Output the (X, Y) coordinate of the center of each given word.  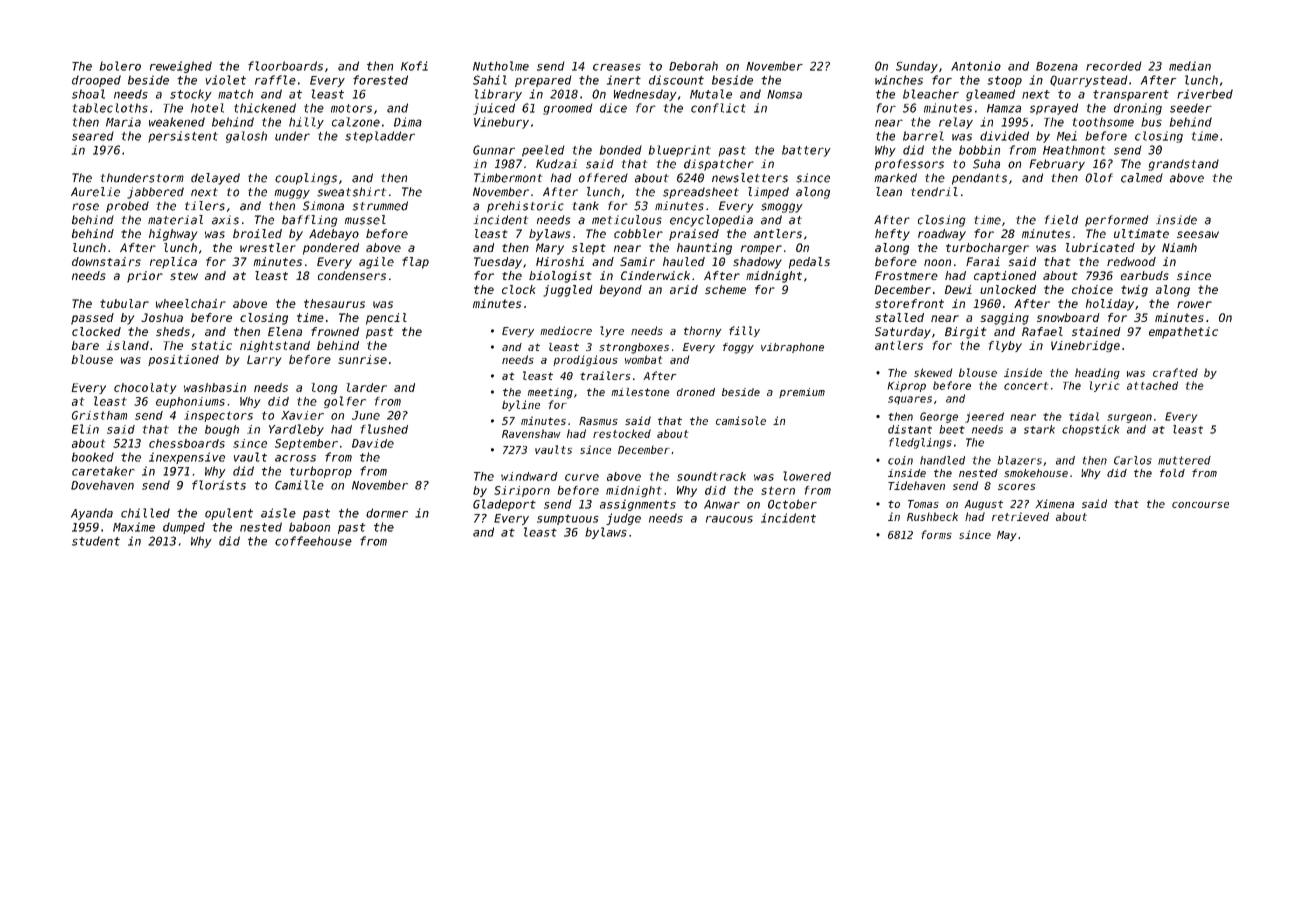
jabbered (155, 193)
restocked (622, 433)
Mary (550, 249)
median (1190, 66)
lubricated (1100, 247)
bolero (120, 66)
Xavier (302, 415)
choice (1092, 289)
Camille (299, 485)
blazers (1019, 460)
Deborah (693, 66)
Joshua (162, 317)
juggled (568, 291)
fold (1172, 473)
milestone (640, 392)
